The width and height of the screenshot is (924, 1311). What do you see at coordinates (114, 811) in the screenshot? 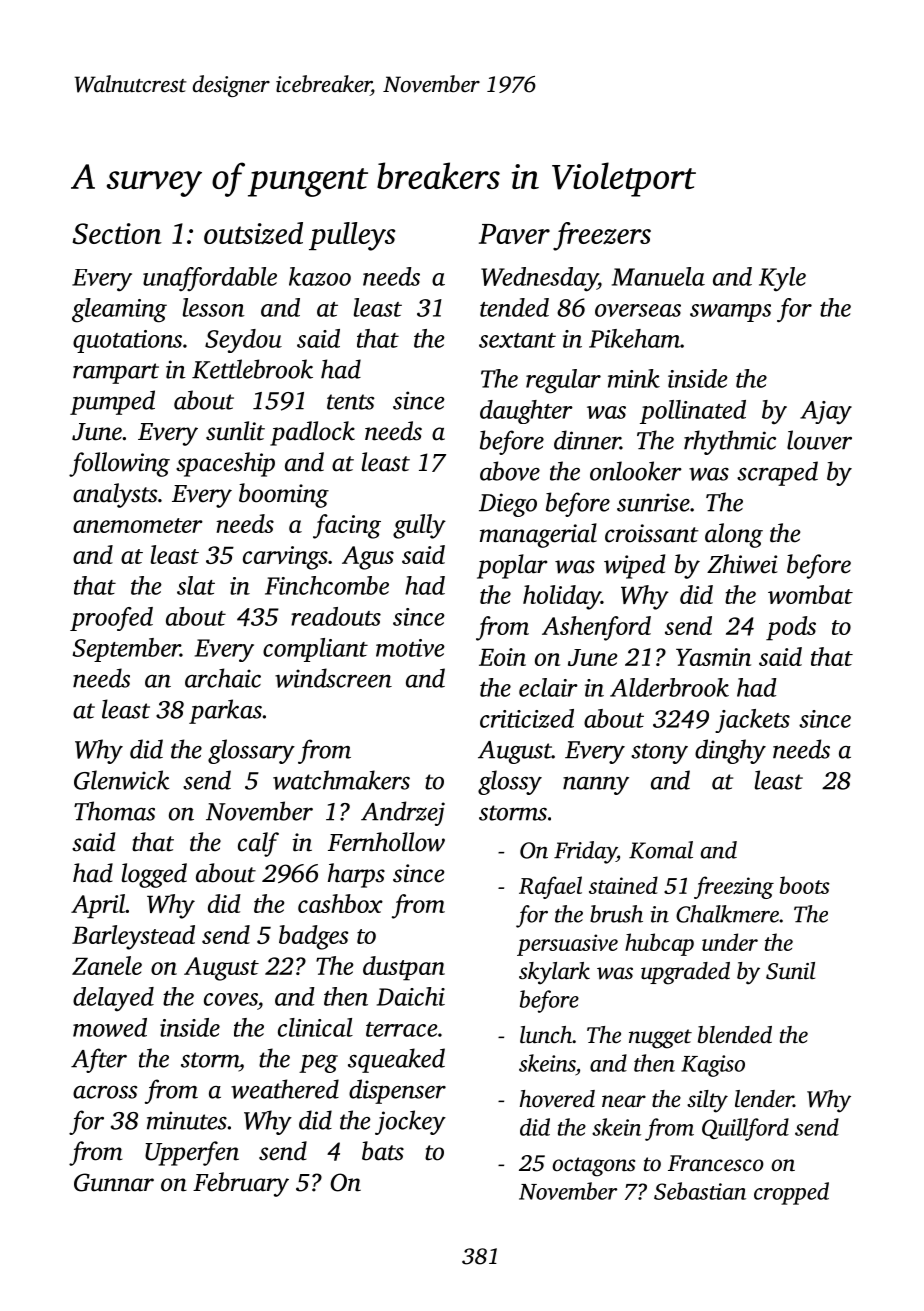
I see `Thomas` at bounding box center [114, 811].
